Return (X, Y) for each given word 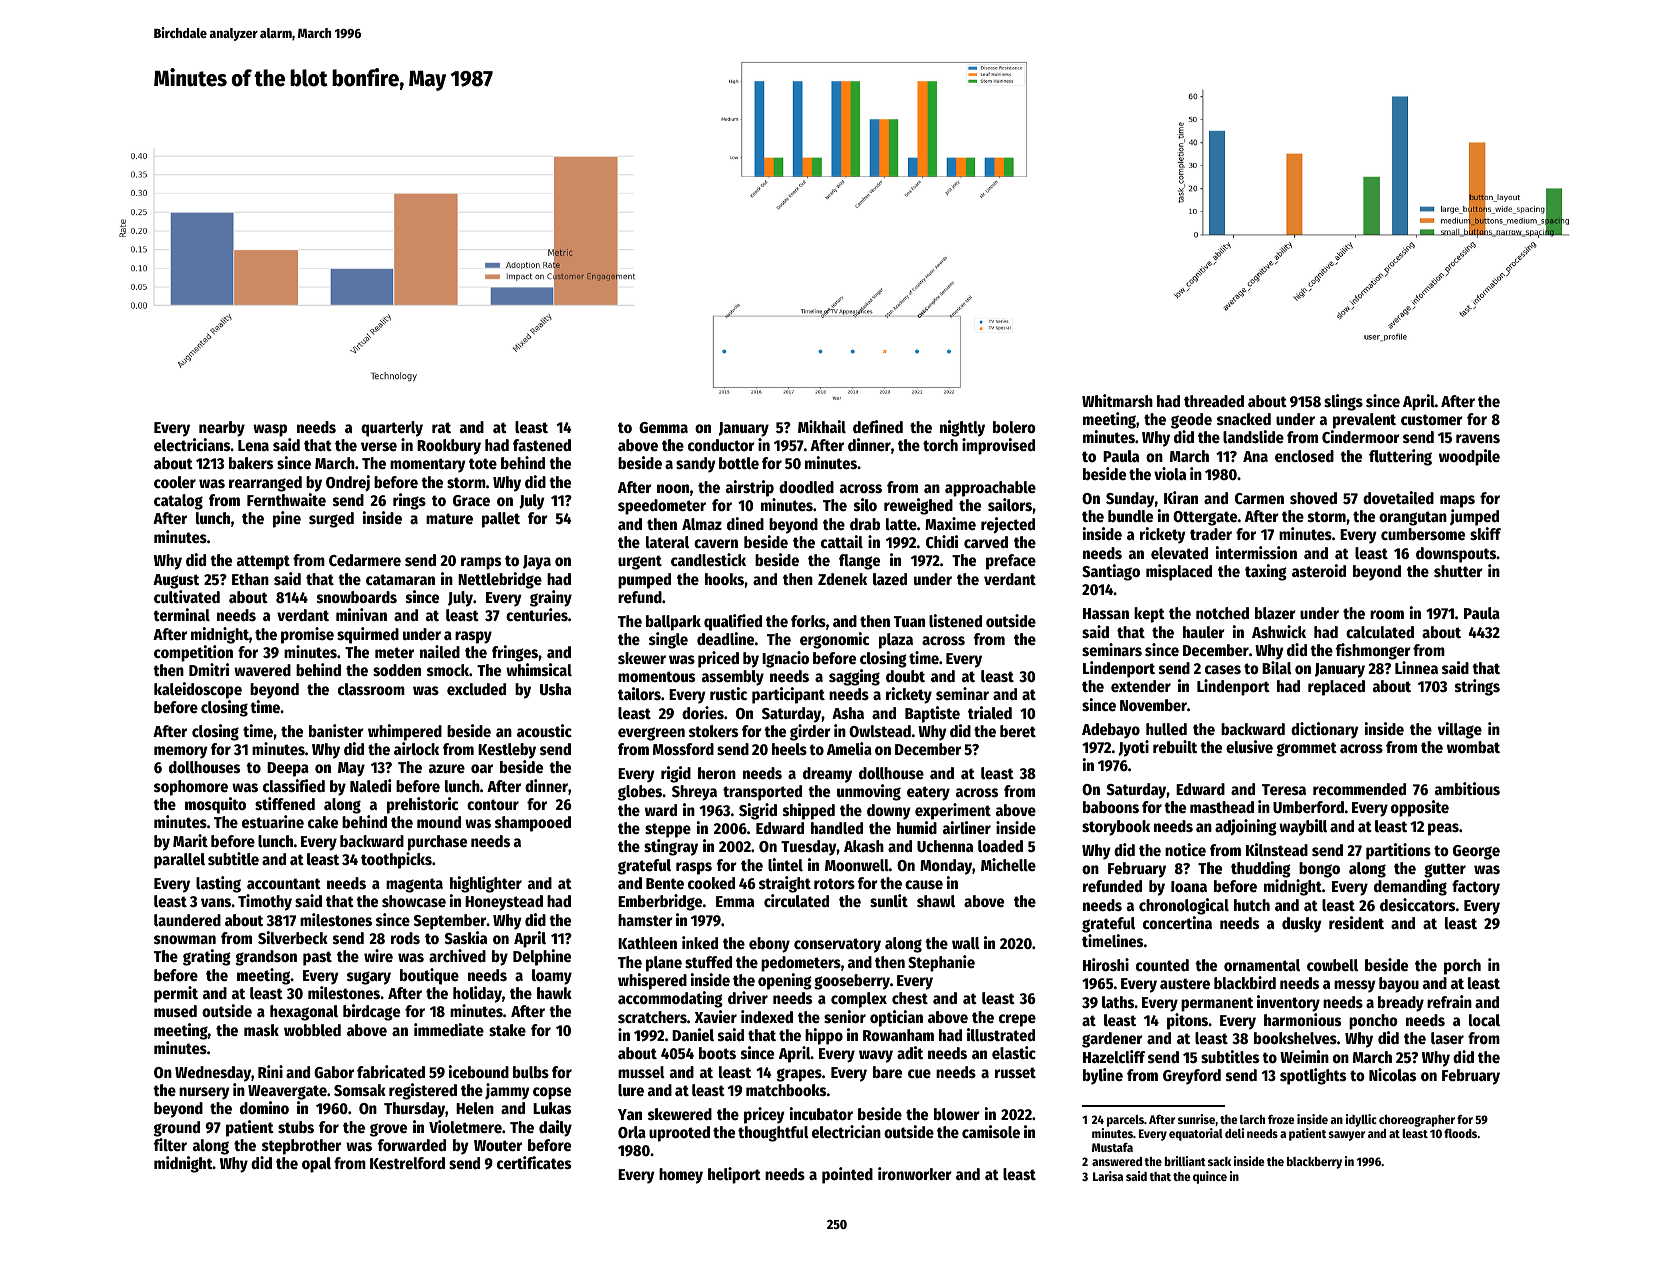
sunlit (889, 901)
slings (1343, 402)
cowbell (1332, 965)
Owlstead (880, 731)
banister (336, 731)
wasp (270, 430)
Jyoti (1133, 748)
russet (1015, 1073)
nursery (204, 1093)
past (317, 958)
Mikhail (822, 427)
